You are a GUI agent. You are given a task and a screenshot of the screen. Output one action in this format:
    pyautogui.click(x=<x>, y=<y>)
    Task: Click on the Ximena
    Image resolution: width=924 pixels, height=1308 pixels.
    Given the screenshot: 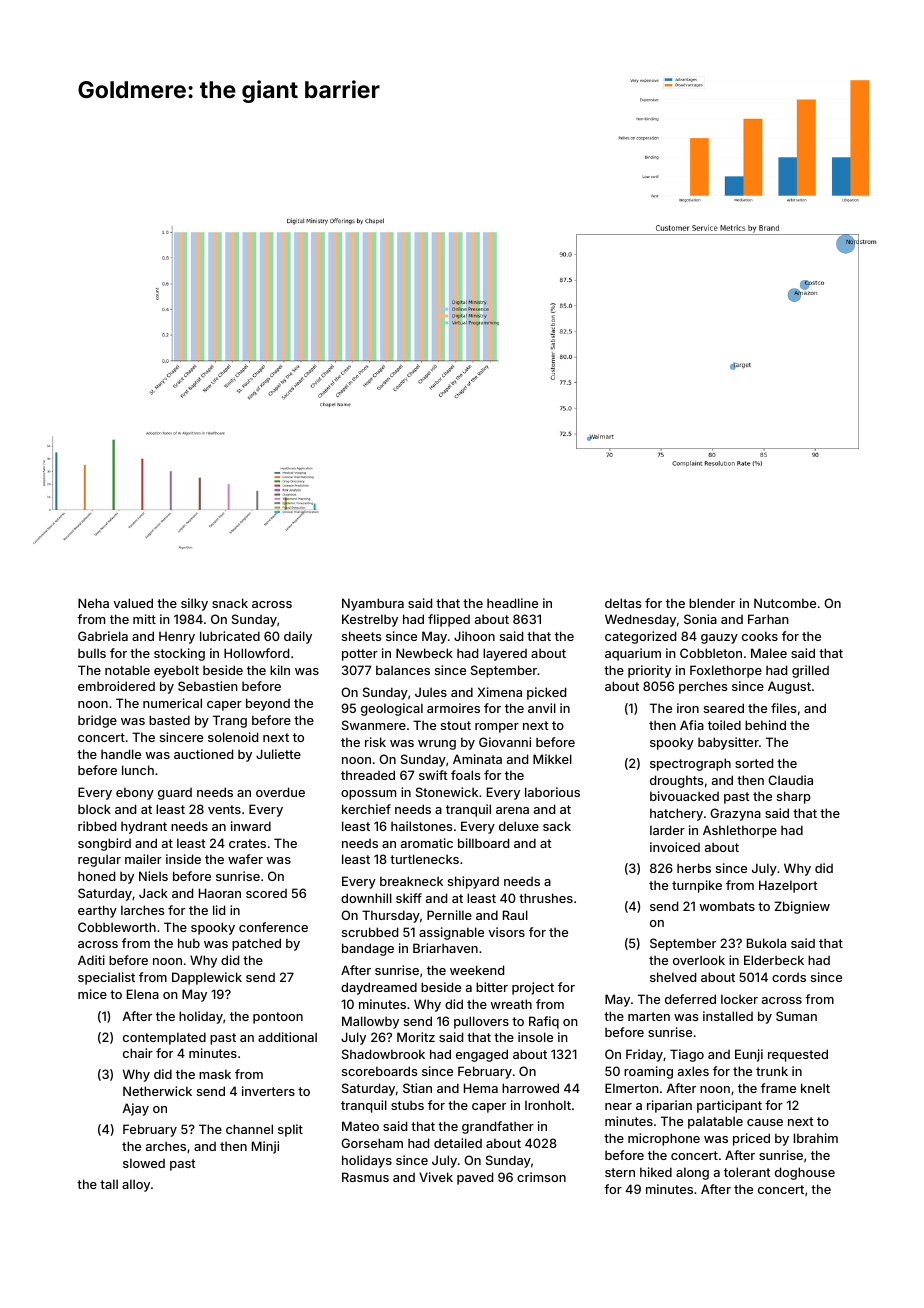 What is the action you would take?
    pyautogui.click(x=499, y=692)
